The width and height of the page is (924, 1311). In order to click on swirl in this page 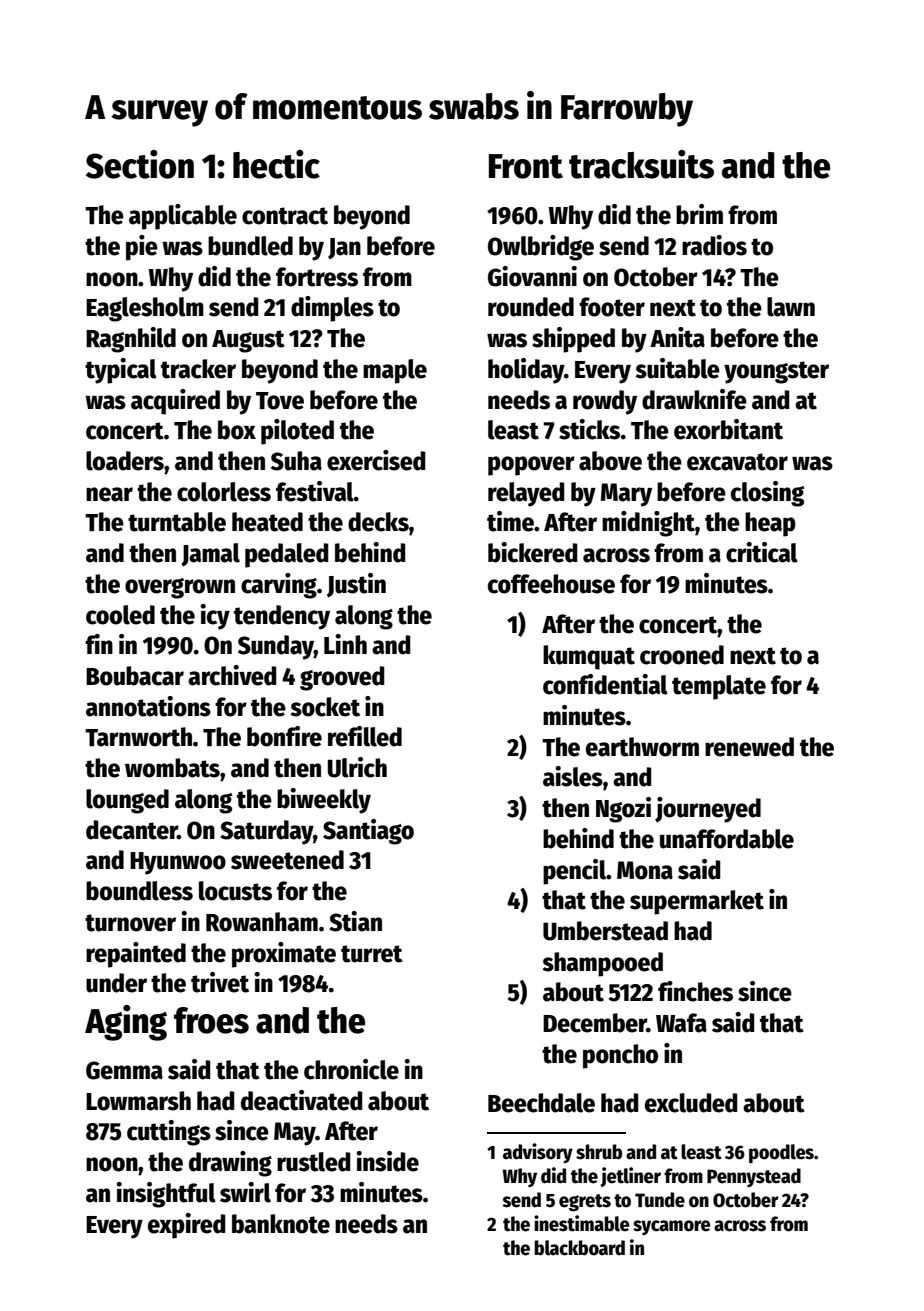, I will do `click(245, 1192)`.
